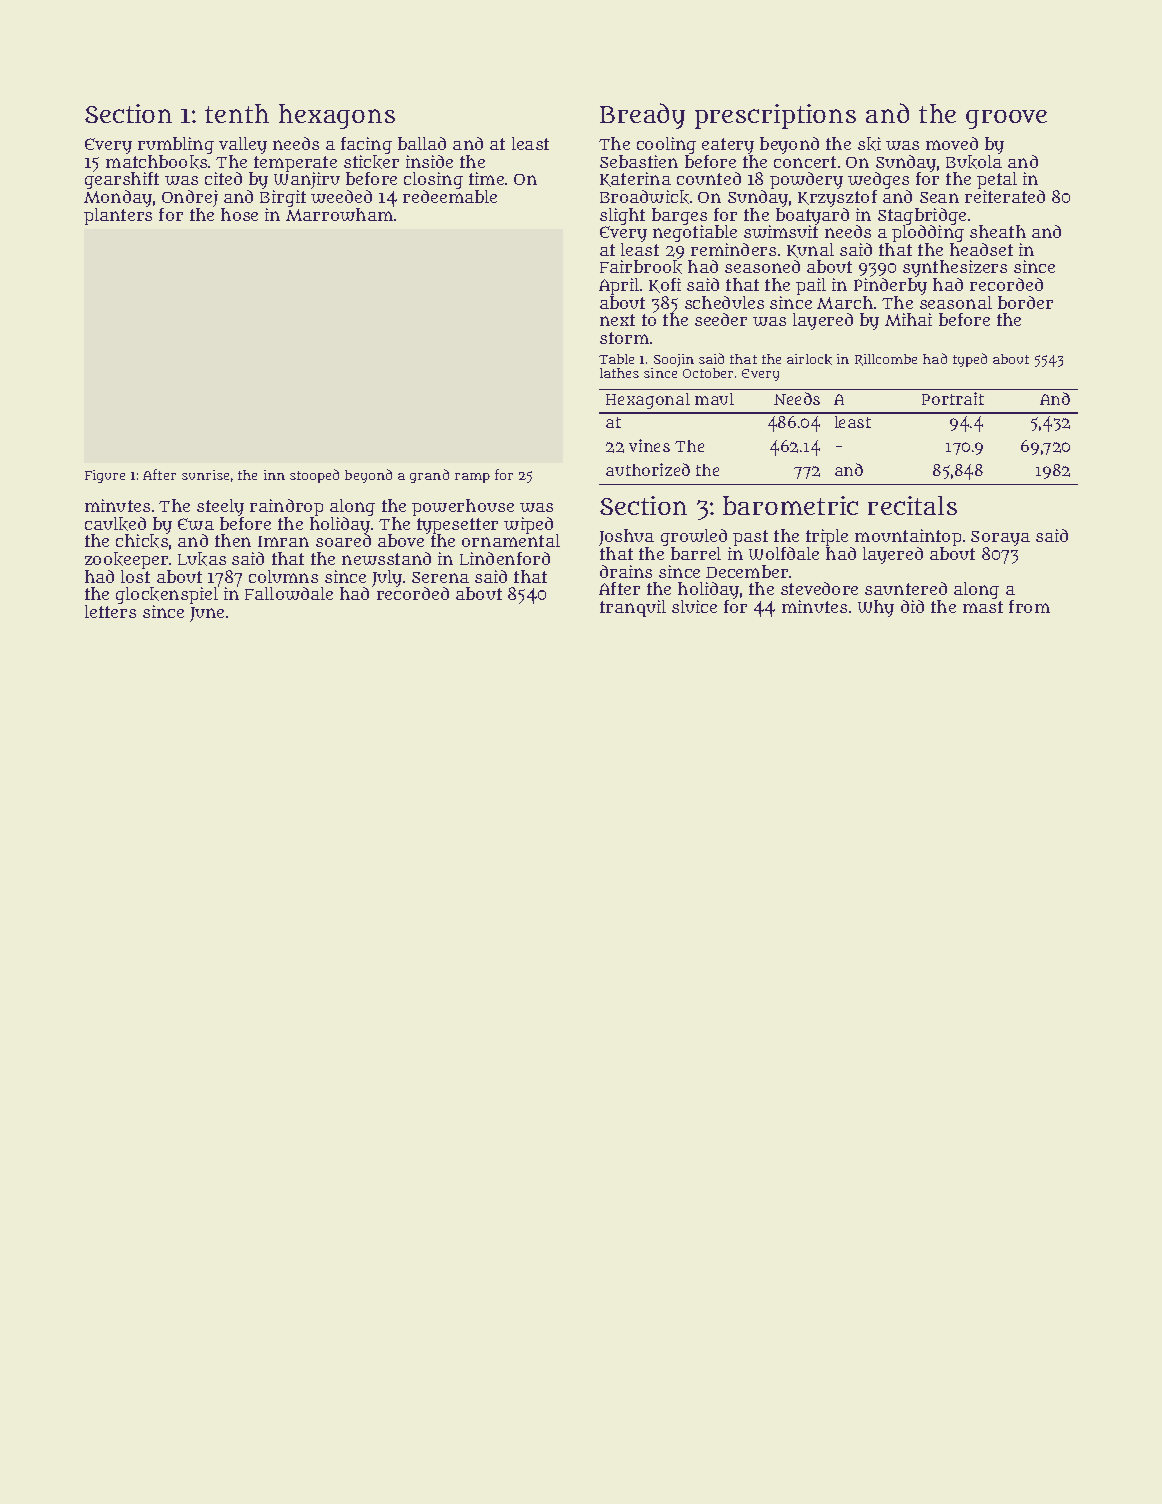 The width and height of the document is (1162, 1504). What do you see at coordinates (1006, 119) in the document?
I see `groove` at bounding box center [1006, 119].
